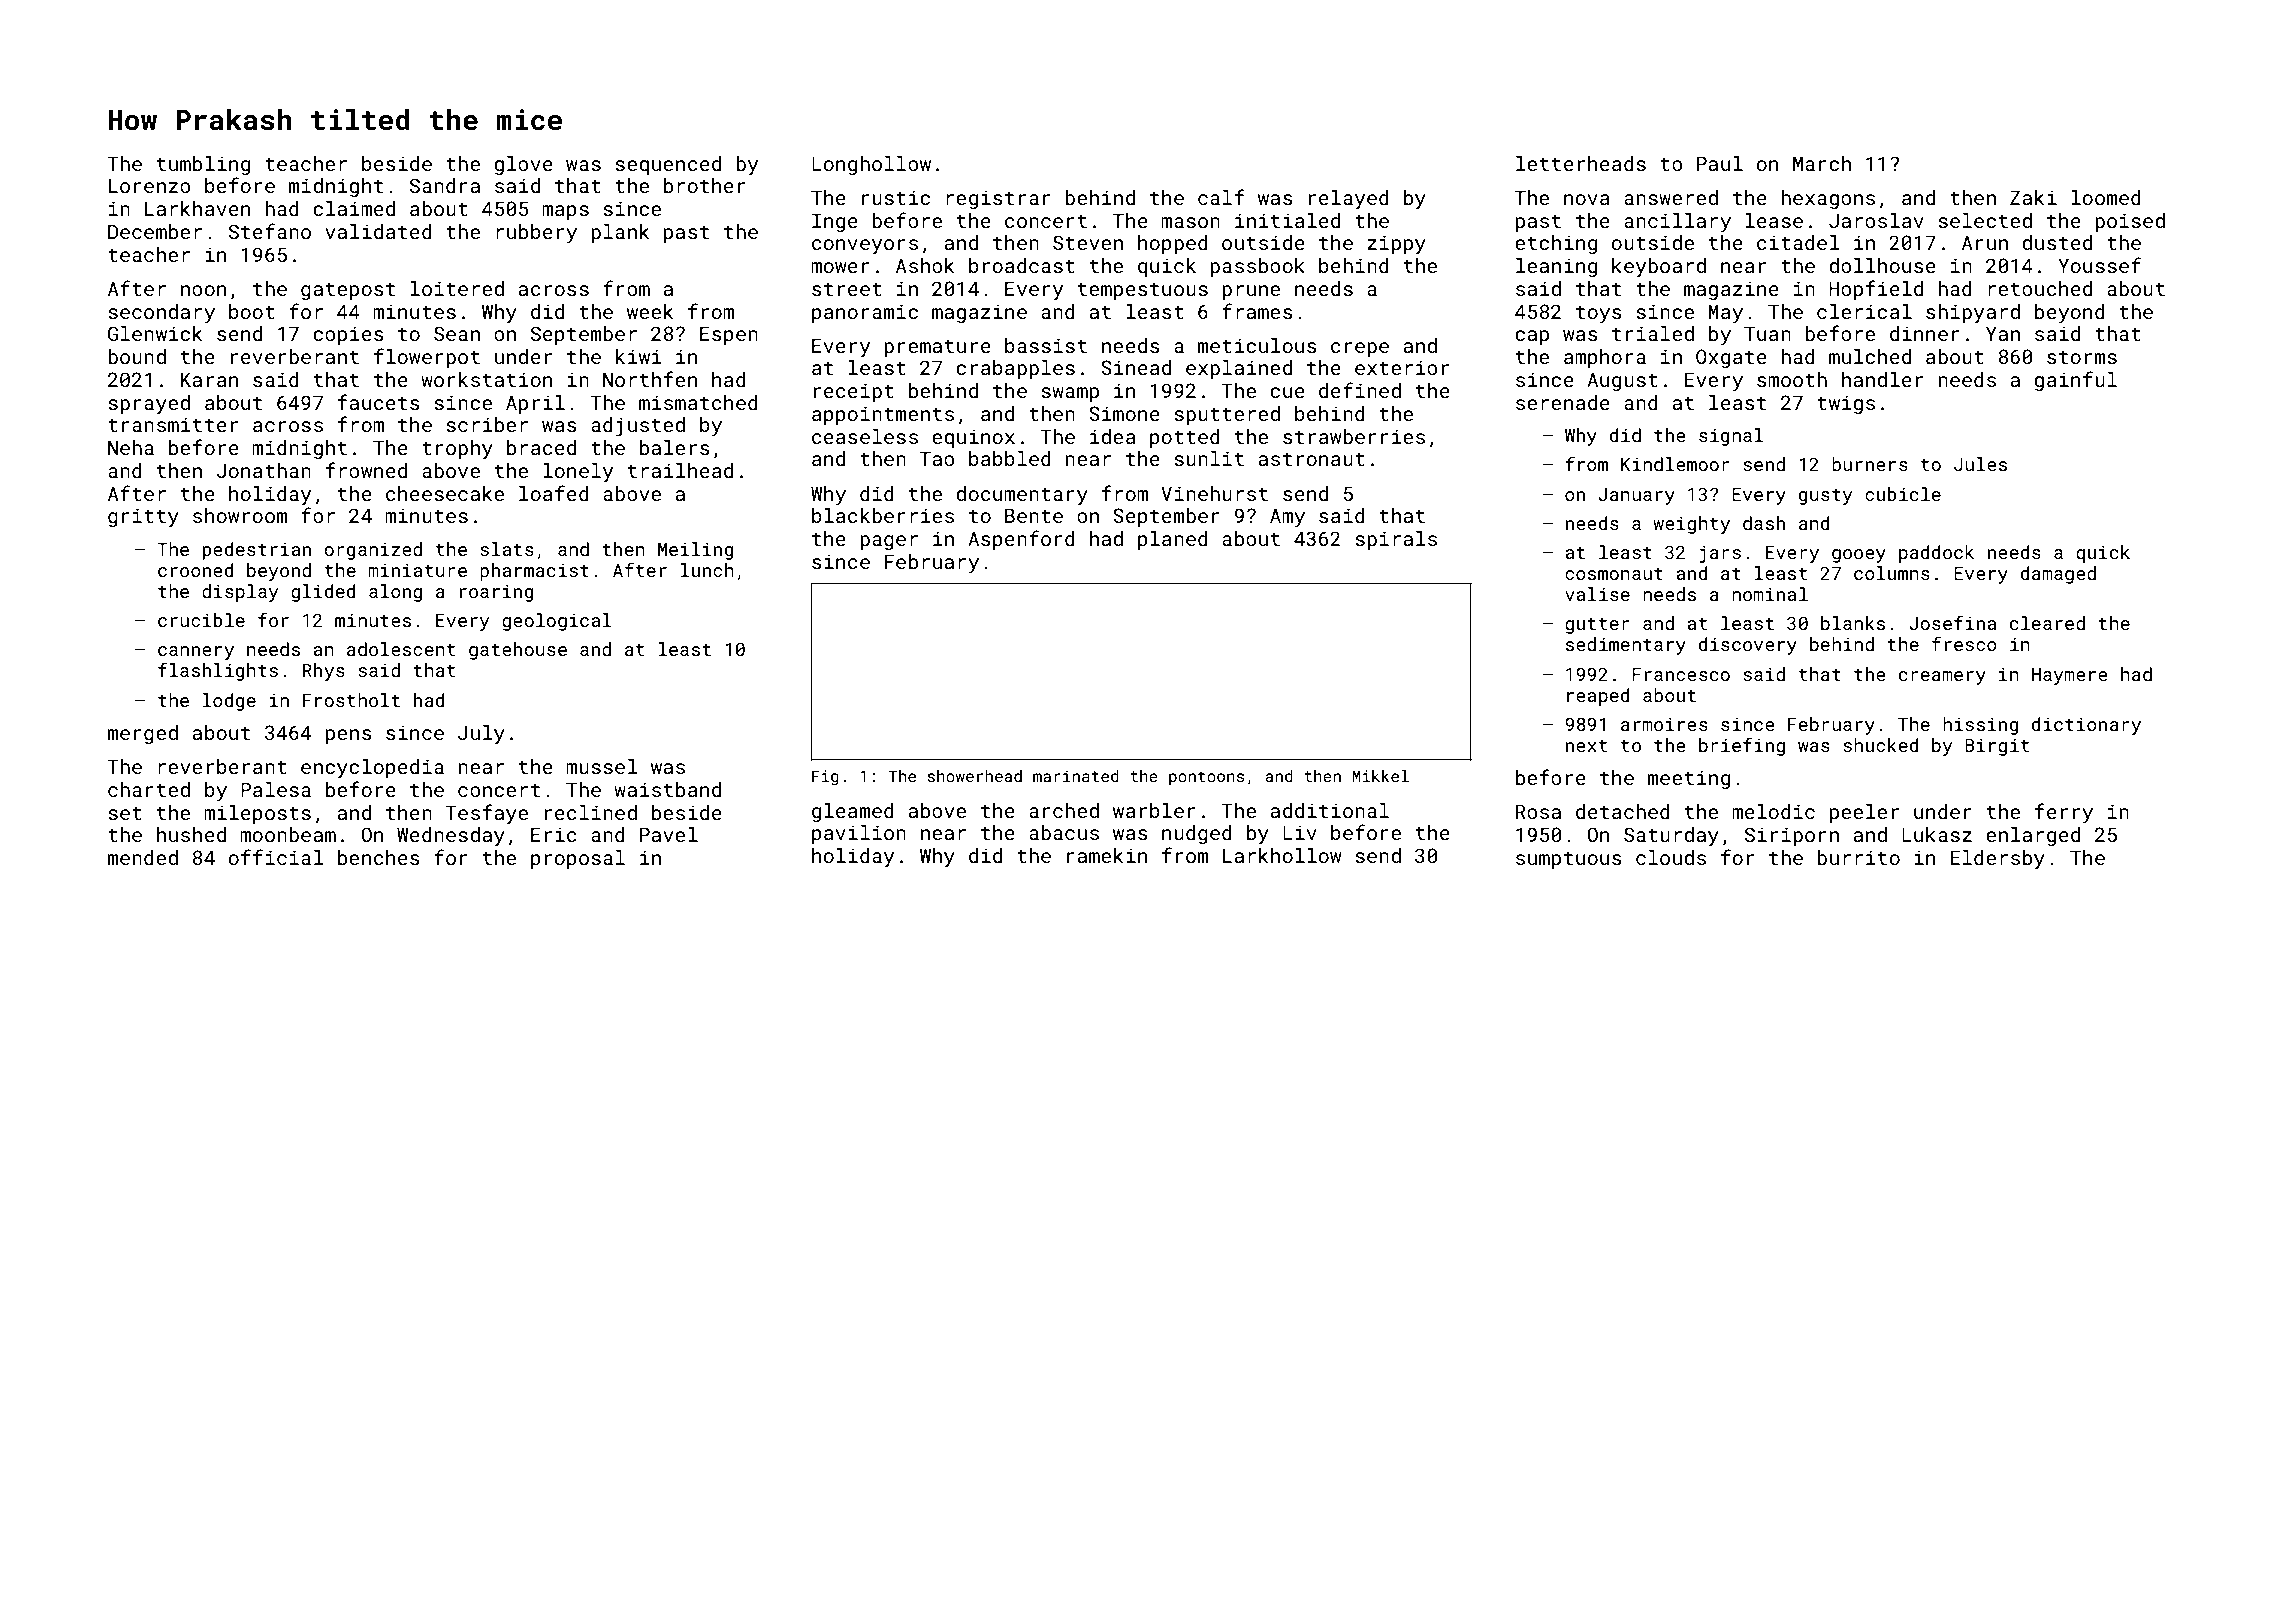 The width and height of the image is (2282, 1614). I want to click on Longhollow, so click(871, 165).
